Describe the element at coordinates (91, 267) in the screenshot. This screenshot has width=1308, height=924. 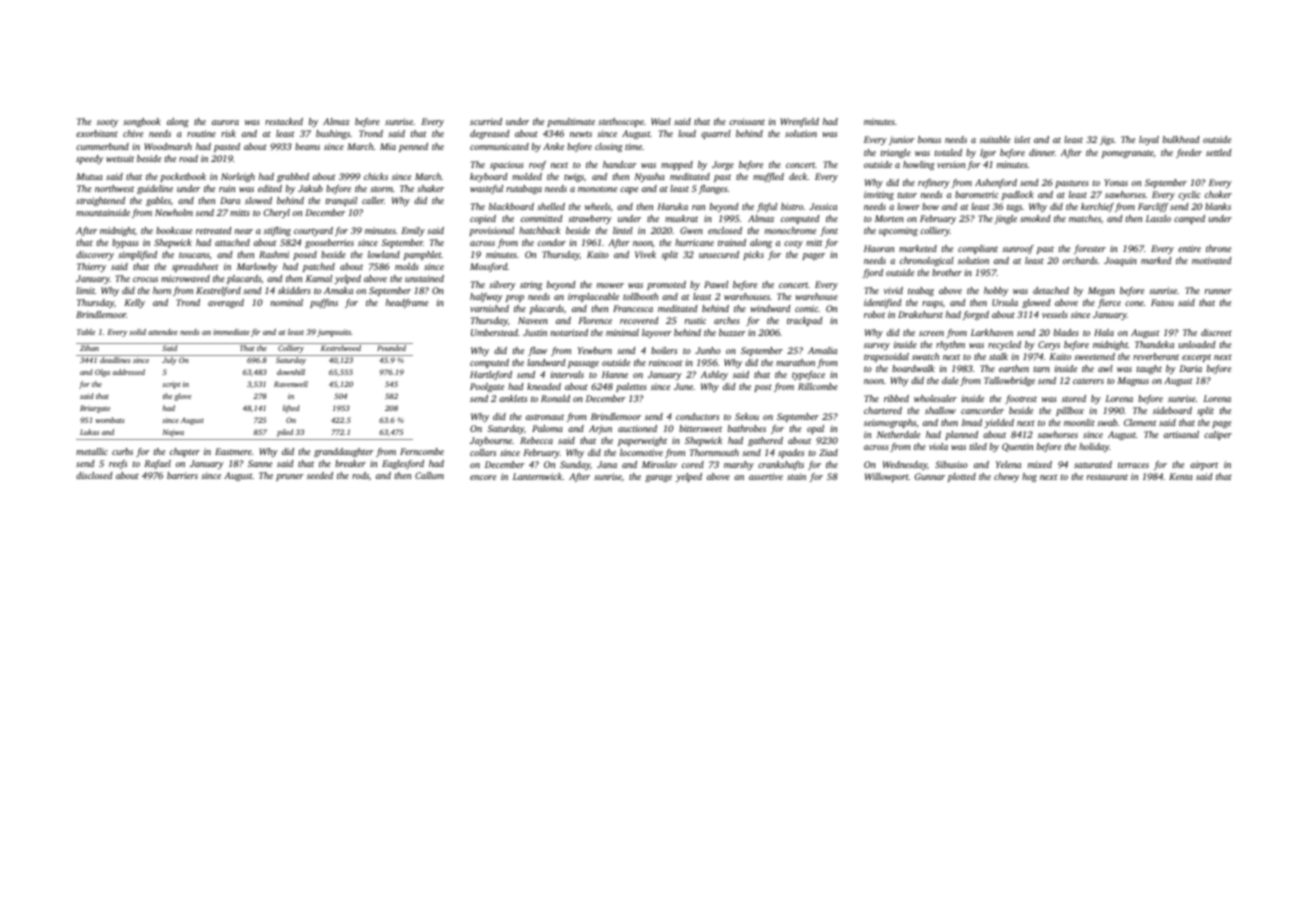
I see `Thierry` at that location.
